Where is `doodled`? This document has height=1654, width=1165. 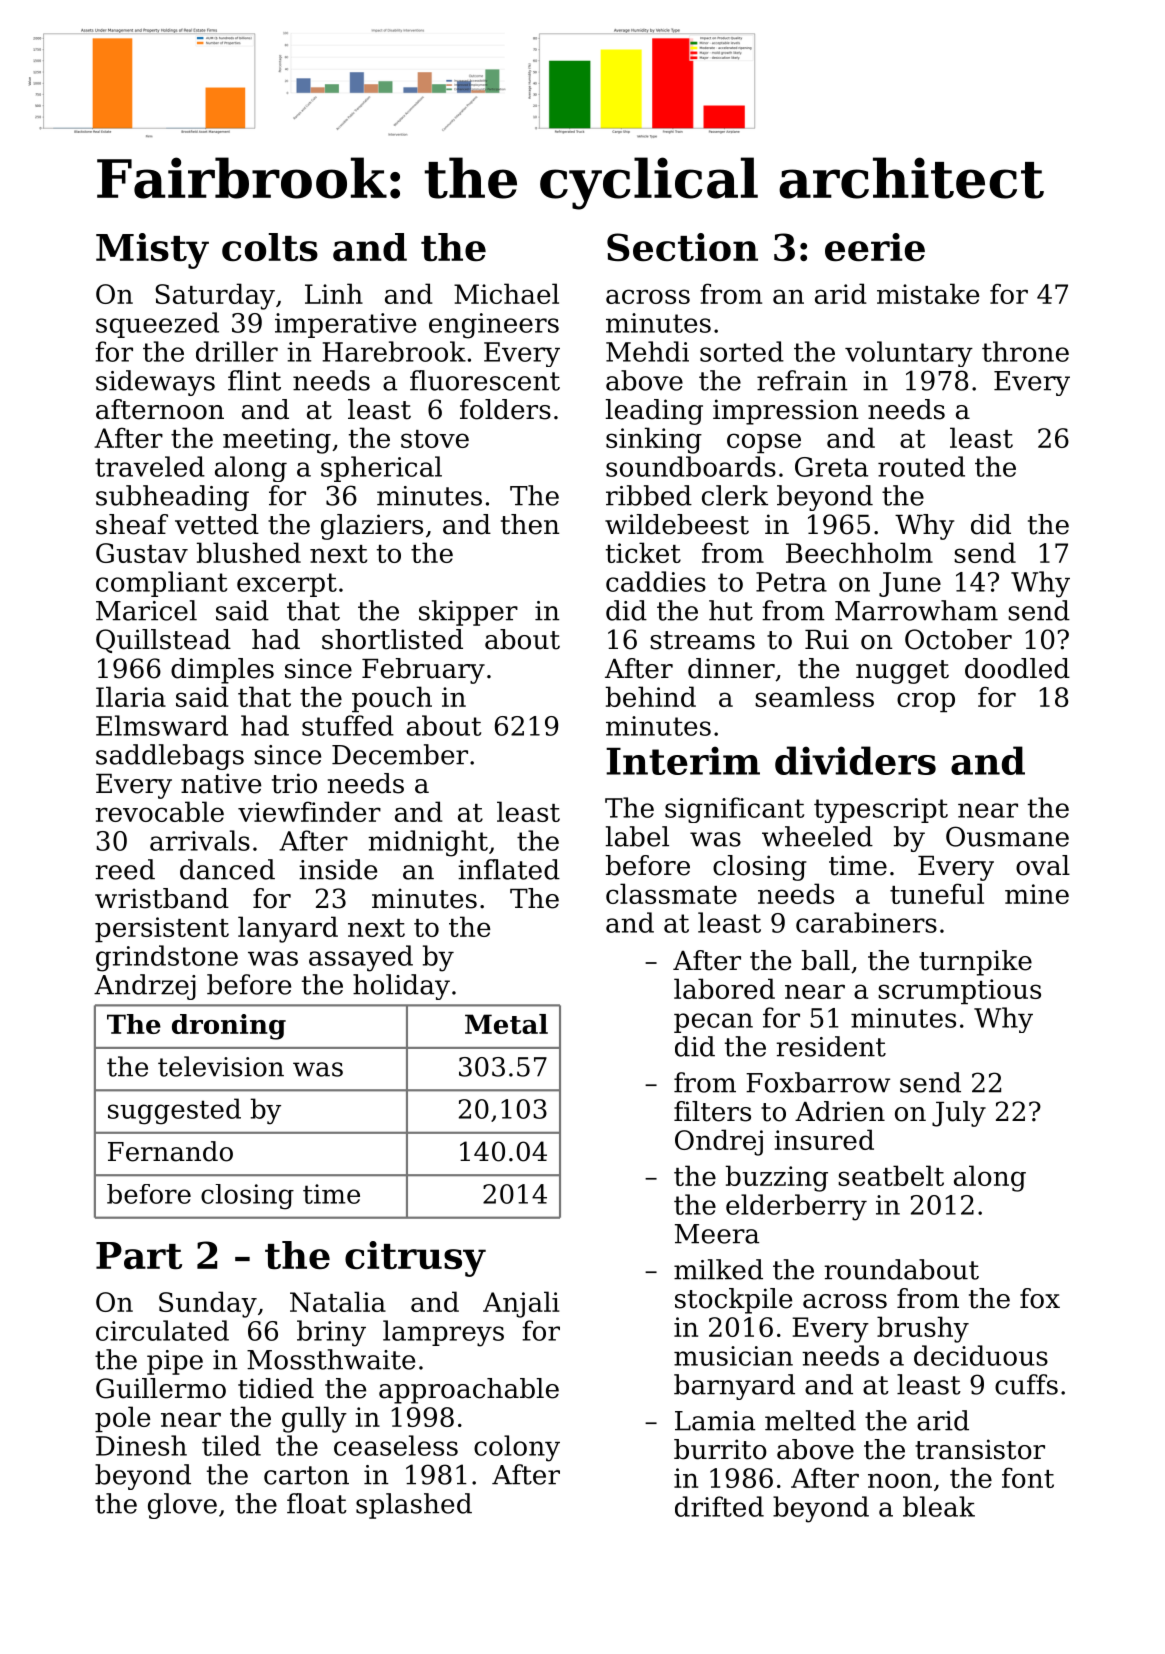
doodled is located at coordinates (1017, 668).
